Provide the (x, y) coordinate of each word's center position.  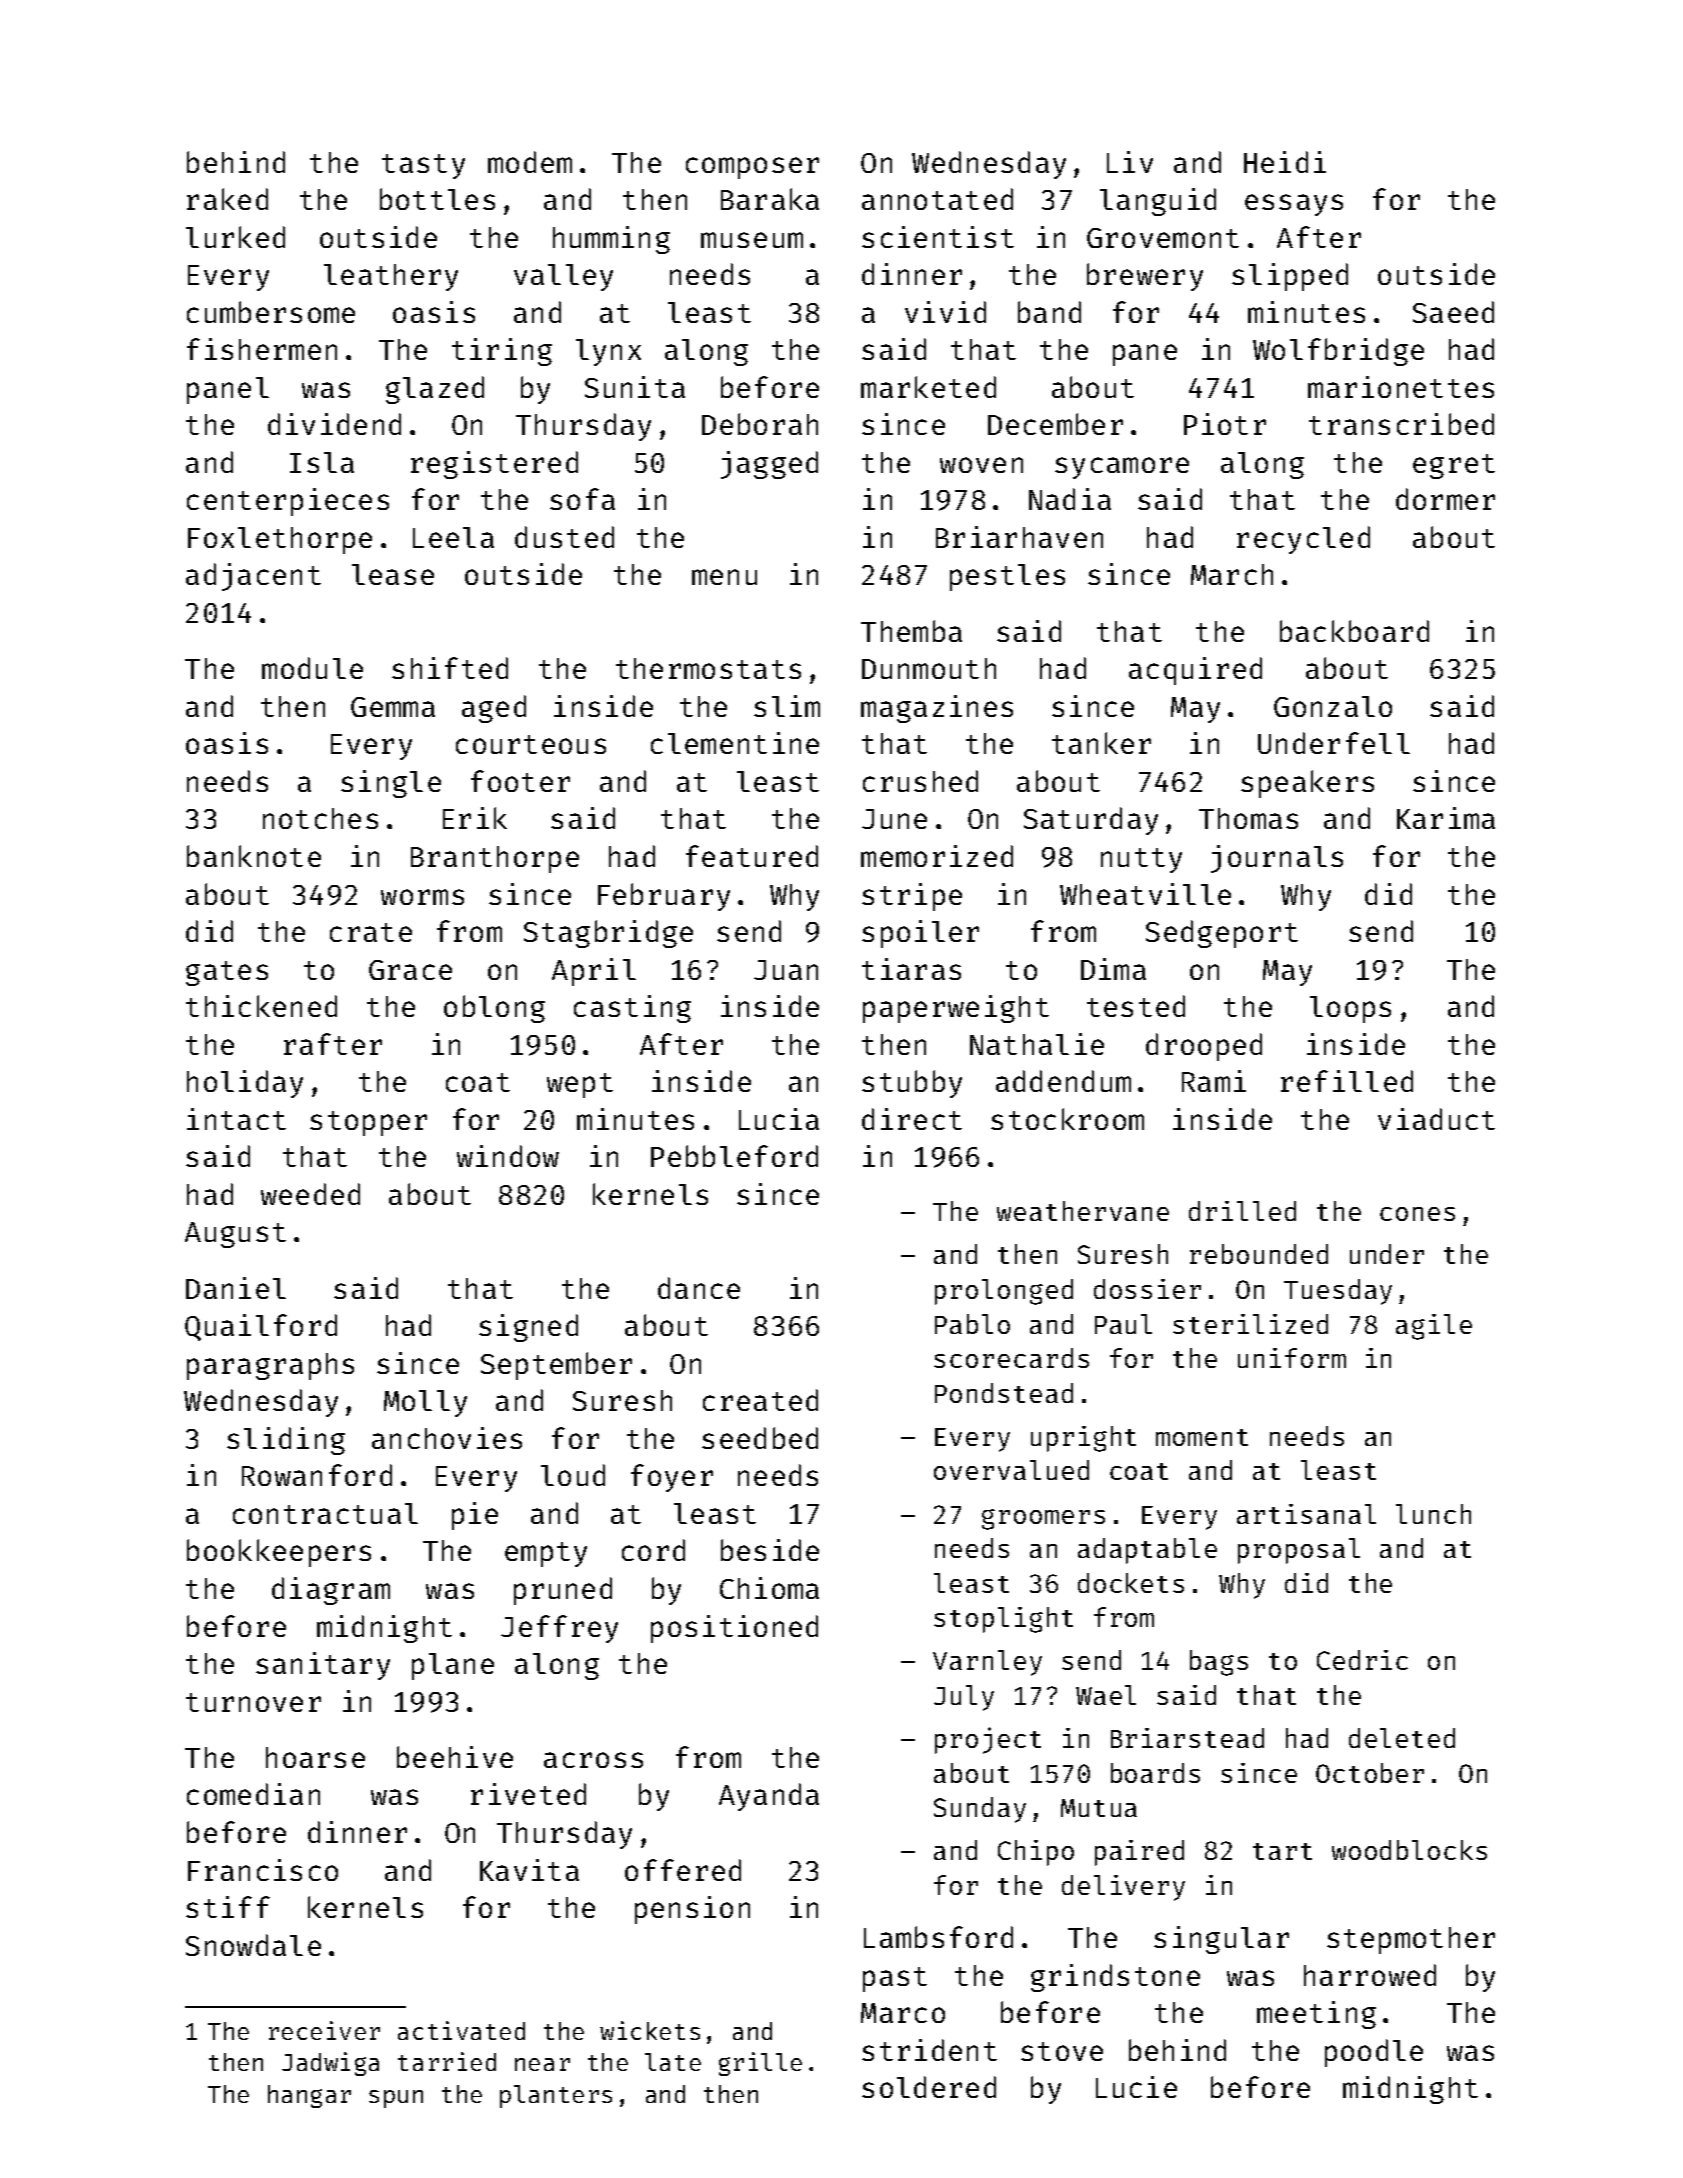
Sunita (635, 387)
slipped (1290, 277)
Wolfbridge (1338, 352)
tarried (447, 2061)
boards (1155, 1773)
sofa (582, 499)
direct (912, 1119)
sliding (286, 1441)
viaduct (1436, 1119)
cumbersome (271, 312)
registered (494, 465)
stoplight (1003, 1620)
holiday (245, 1084)
